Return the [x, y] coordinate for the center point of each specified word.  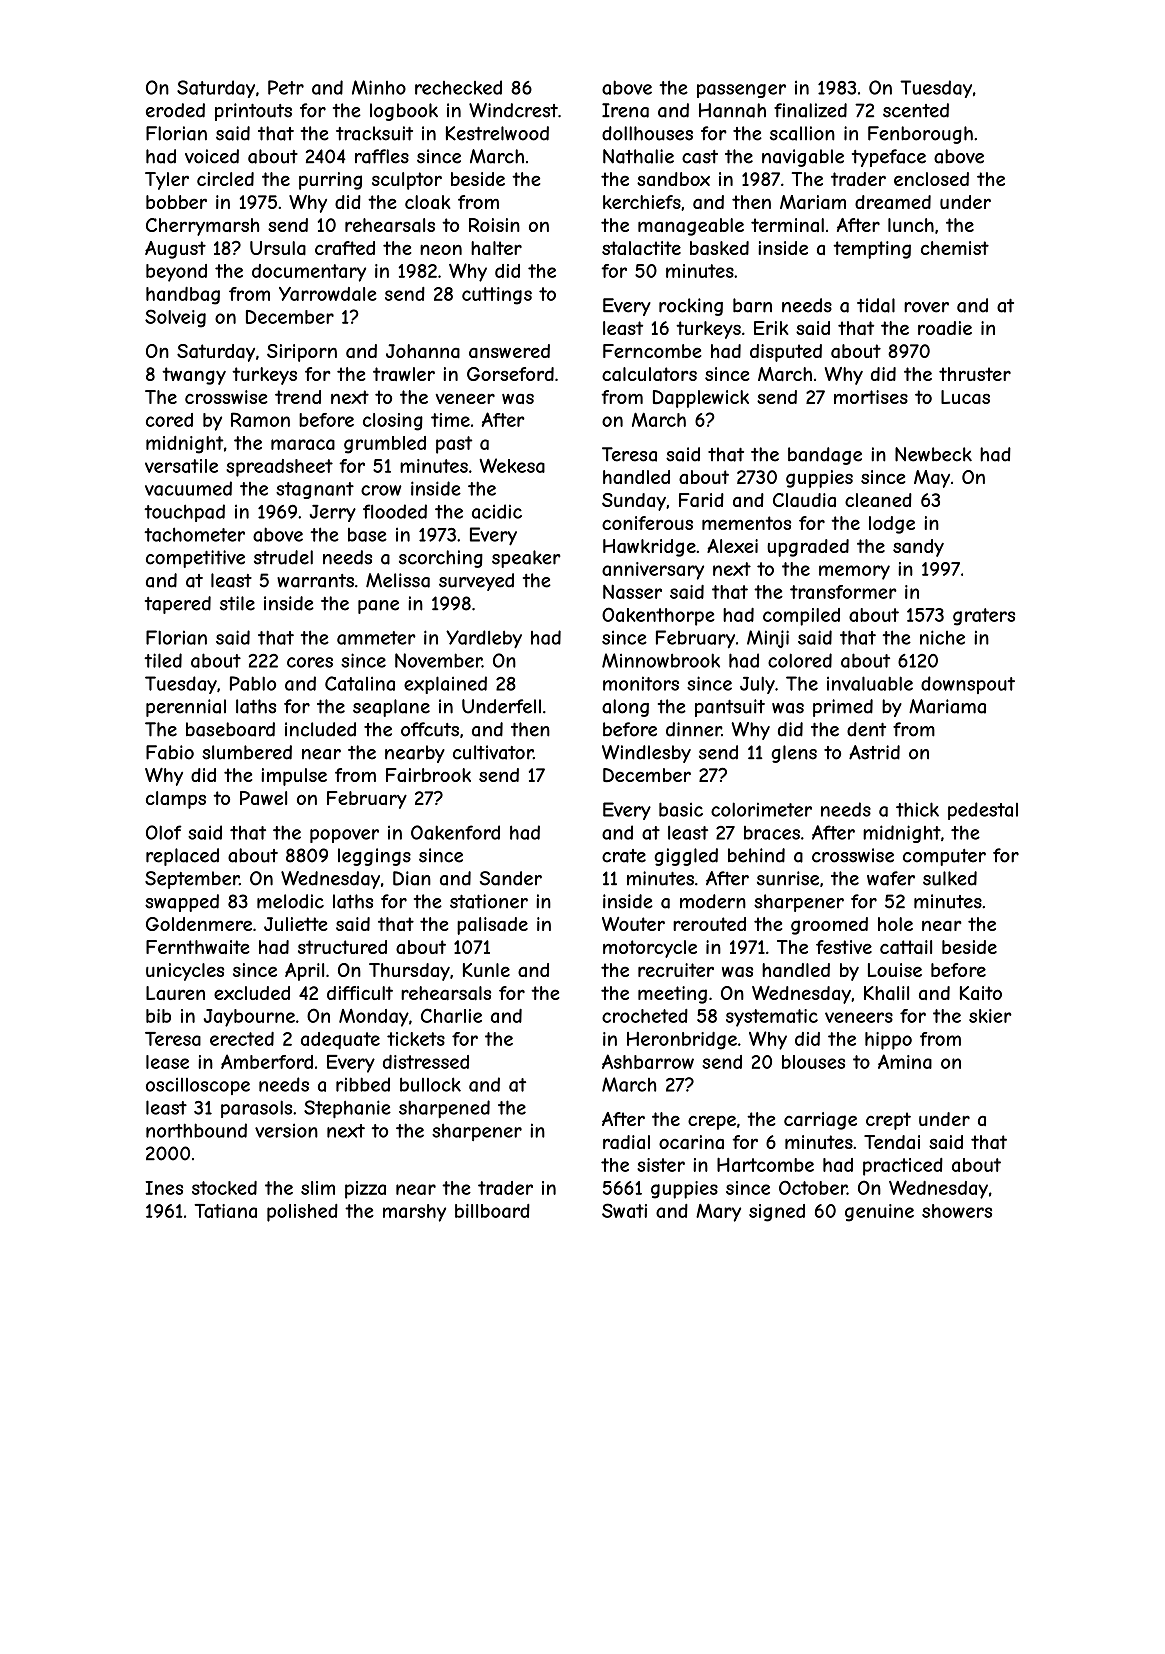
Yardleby [484, 639]
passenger [741, 91]
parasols [256, 1109]
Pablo [253, 683]
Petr [286, 87]
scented [916, 110]
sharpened [444, 1109]
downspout [968, 685]
